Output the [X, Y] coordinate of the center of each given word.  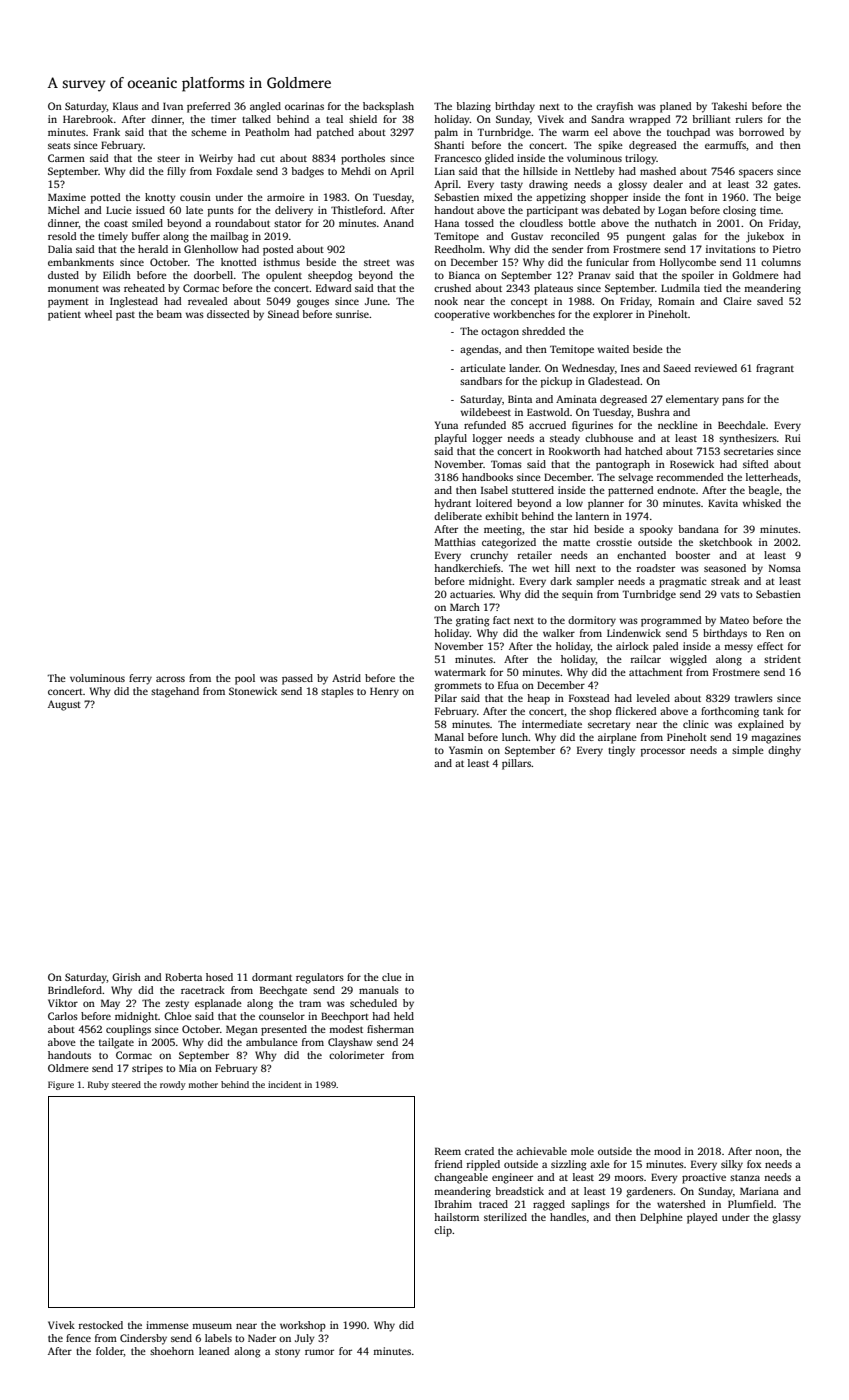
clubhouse [609, 438]
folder [110, 1352]
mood [667, 1151]
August [64, 705]
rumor [319, 1352]
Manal [449, 737]
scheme [209, 132]
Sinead [283, 314]
